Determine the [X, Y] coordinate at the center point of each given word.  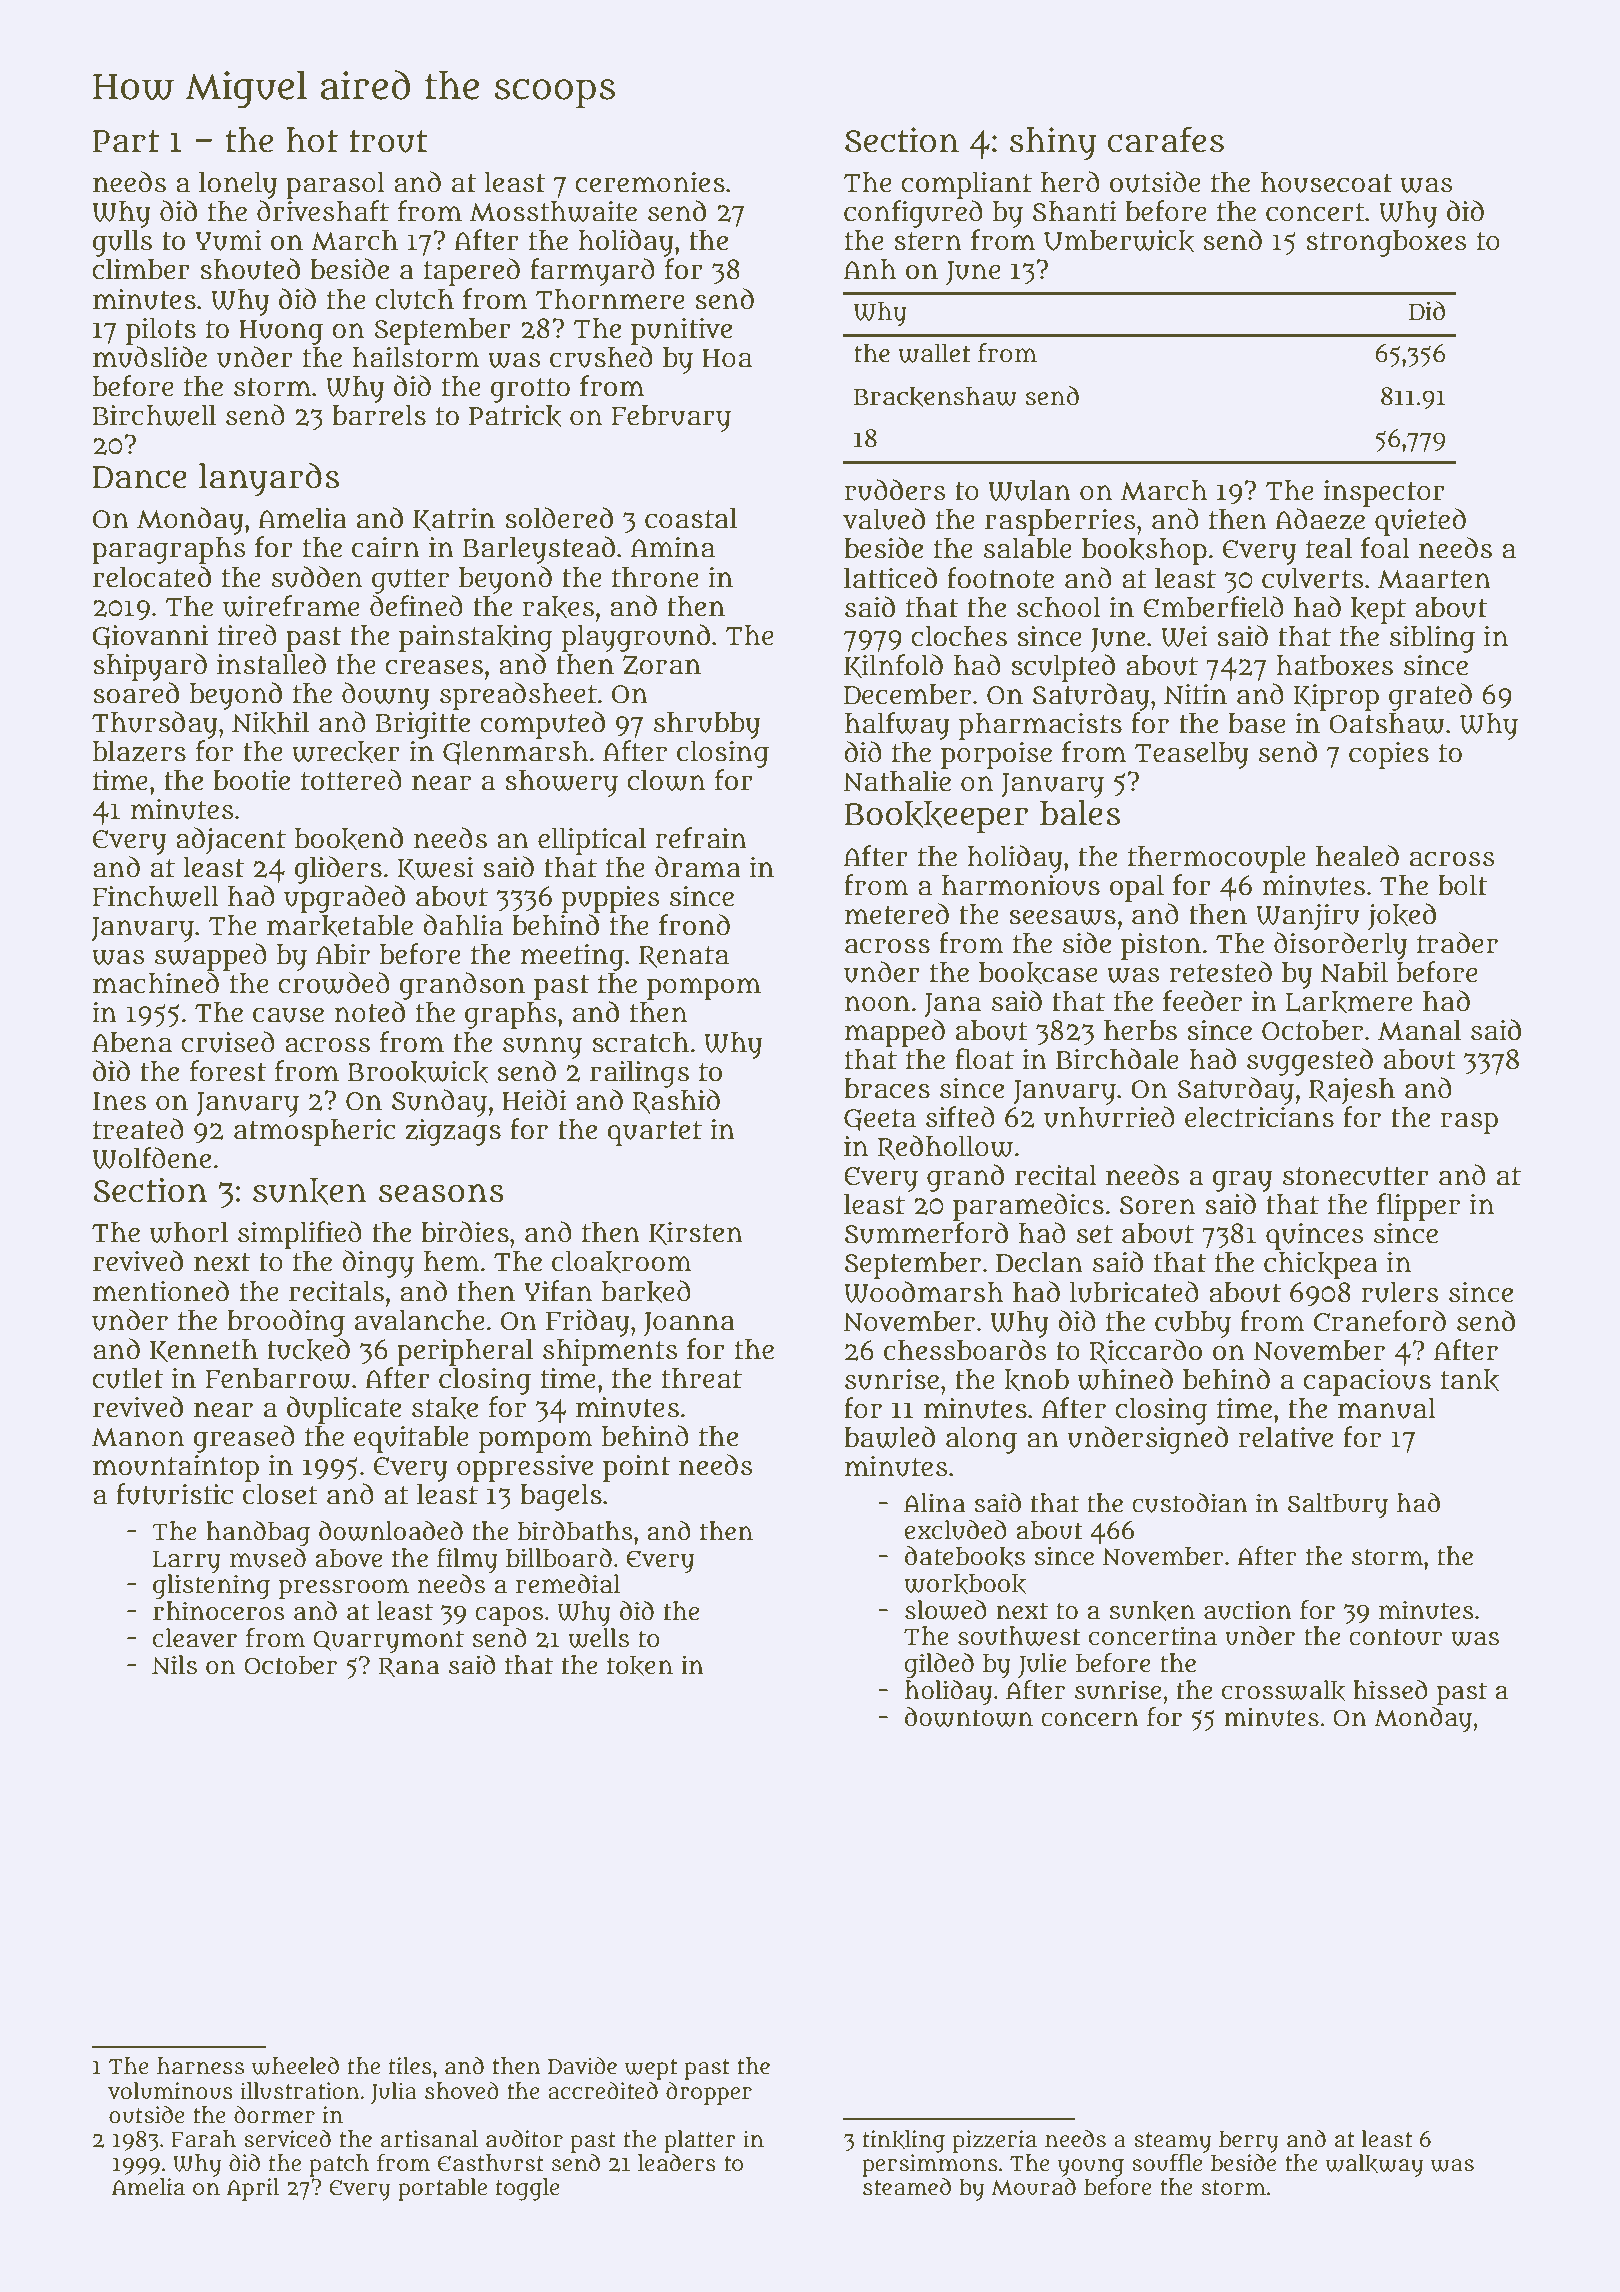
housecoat [1326, 182]
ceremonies [650, 182]
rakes [558, 607]
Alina [935, 1503]
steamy [1172, 2142]
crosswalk [1283, 1690]
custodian [1190, 1503]
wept [651, 2069]
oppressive [525, 1468]
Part [126, 141]
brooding [286, 1323]
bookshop [1144, 551]
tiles [410, 2066]
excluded [955, 1530]
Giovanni [150, 637]
